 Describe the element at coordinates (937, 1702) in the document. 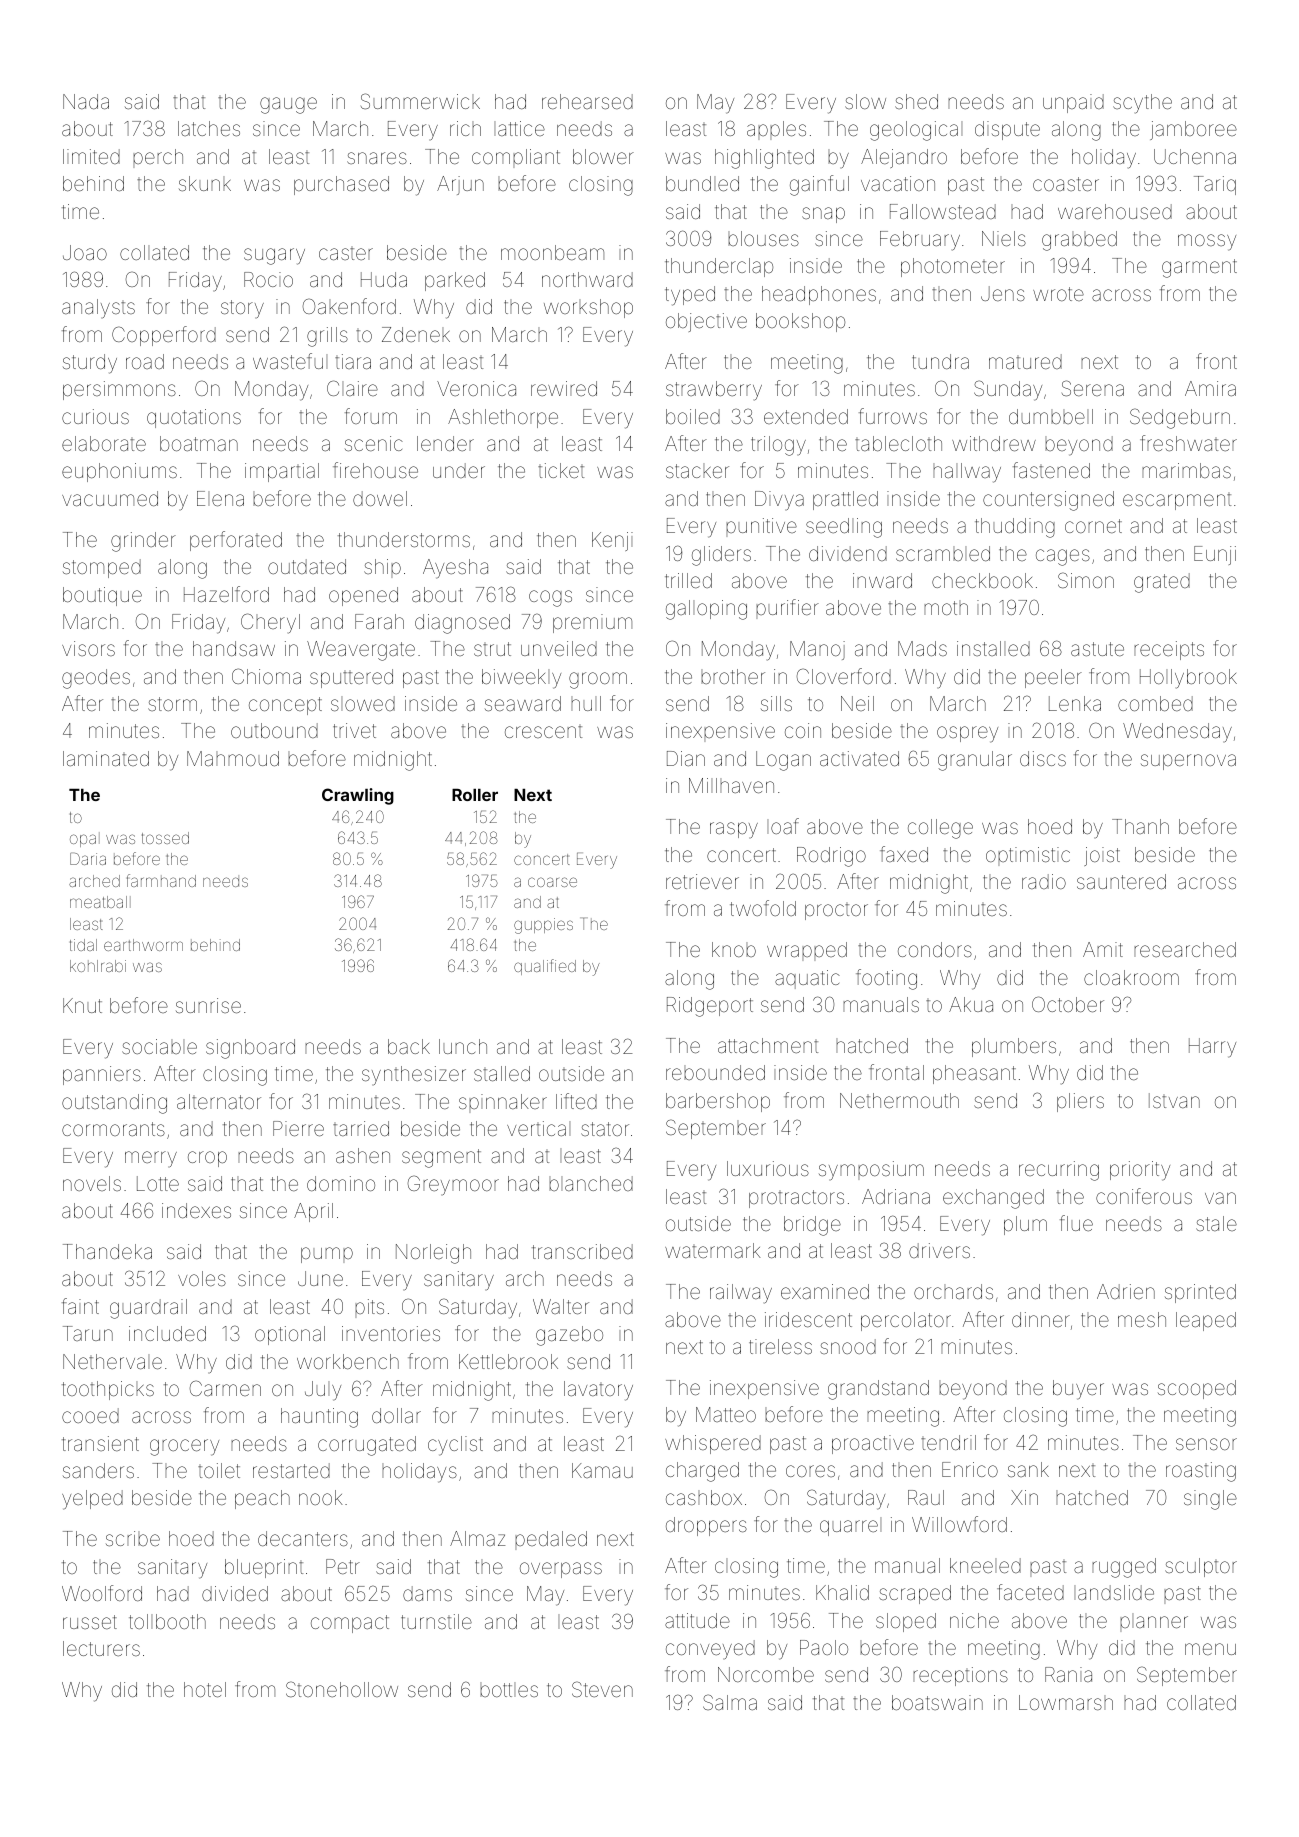

I see `boatswain` at that location.
